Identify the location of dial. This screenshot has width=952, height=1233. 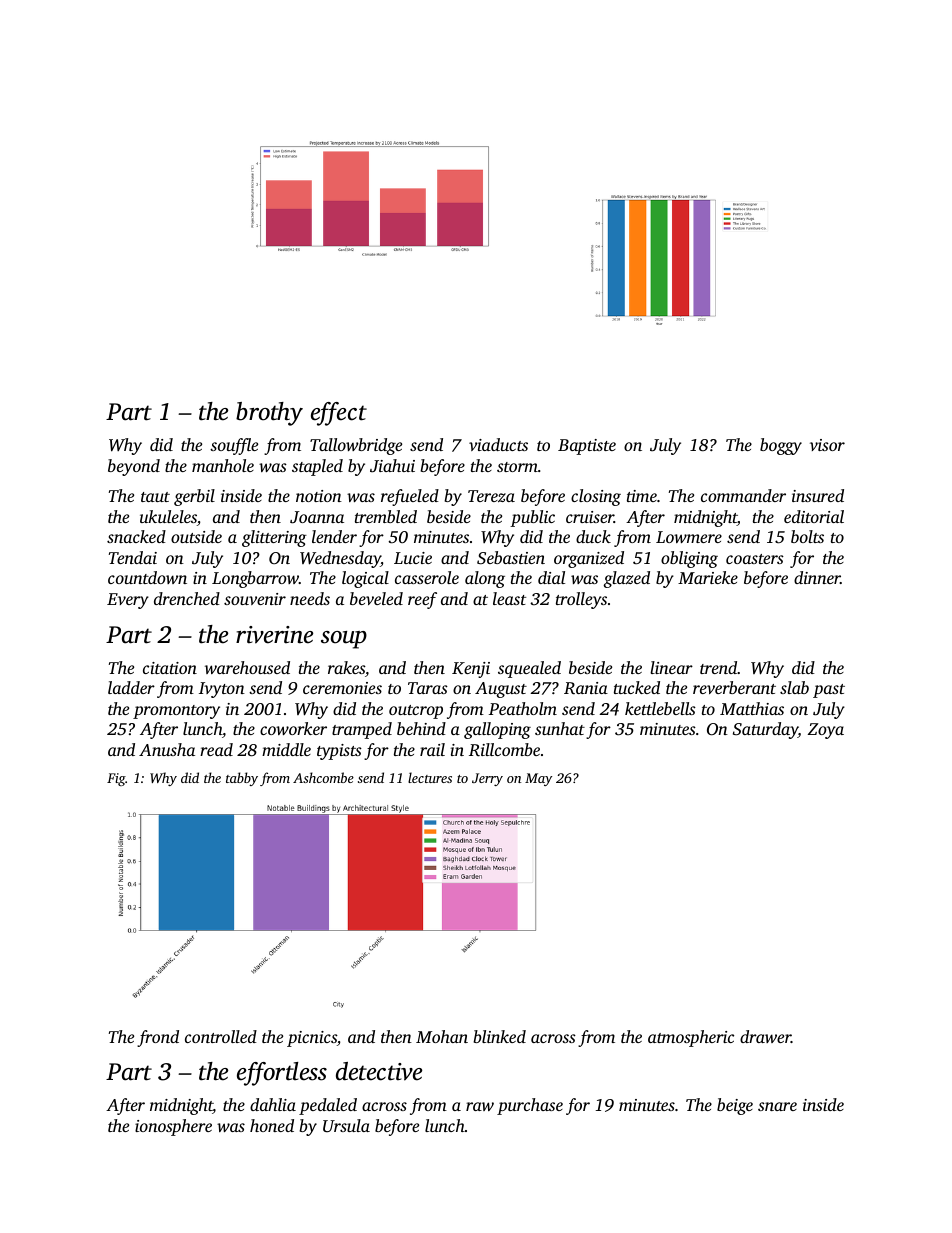
(551, 577).
